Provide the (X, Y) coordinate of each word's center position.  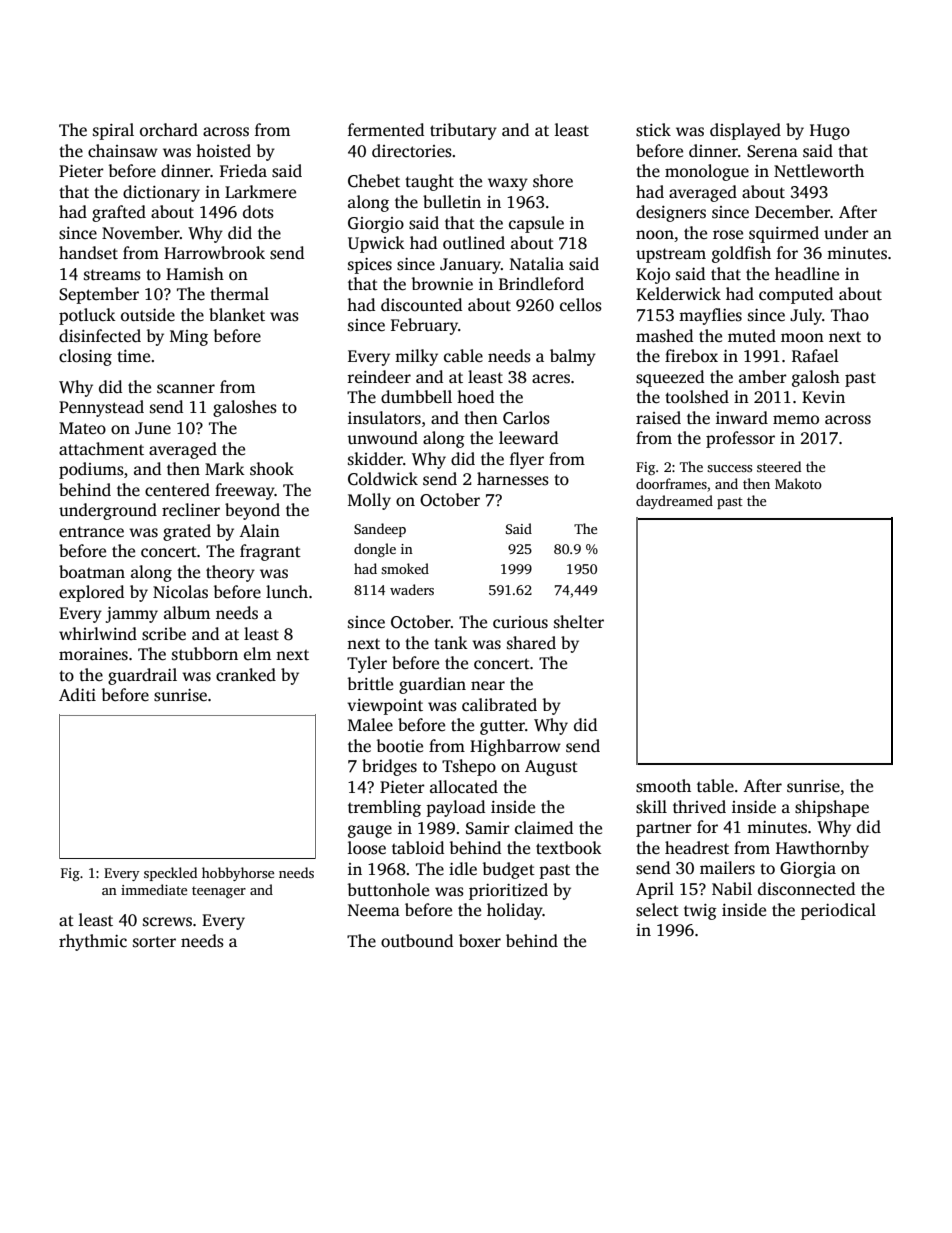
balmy (573, 357)
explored (91, 593)
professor (740, 439)
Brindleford (541, 284)
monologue (707, 172)
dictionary (161, 193)
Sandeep (380, 530)
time (133, 356)
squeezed (670, 378)
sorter (154, 942)
